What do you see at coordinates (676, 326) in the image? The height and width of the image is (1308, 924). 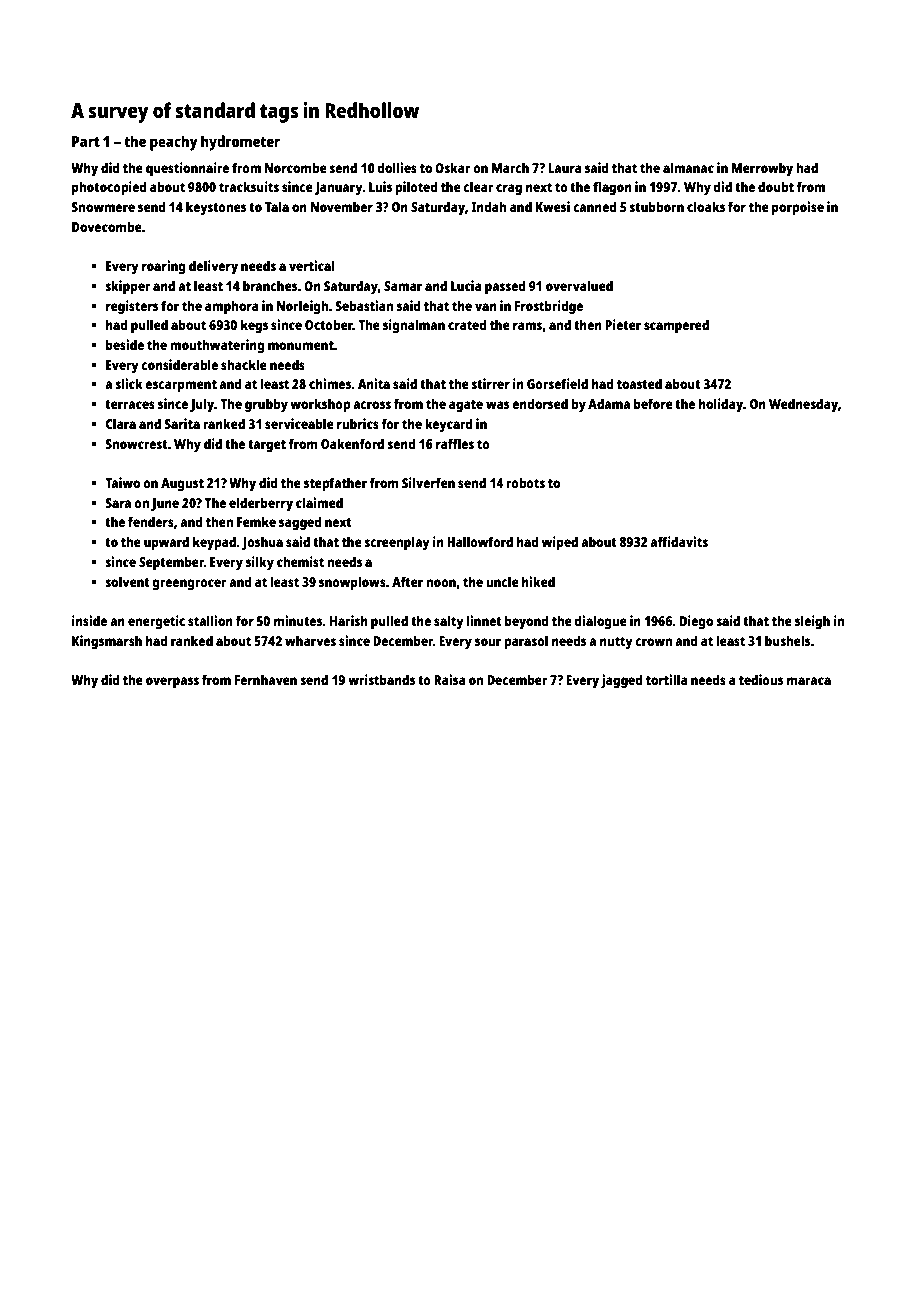 I see `scampered` at bounding box center [676, 326].
